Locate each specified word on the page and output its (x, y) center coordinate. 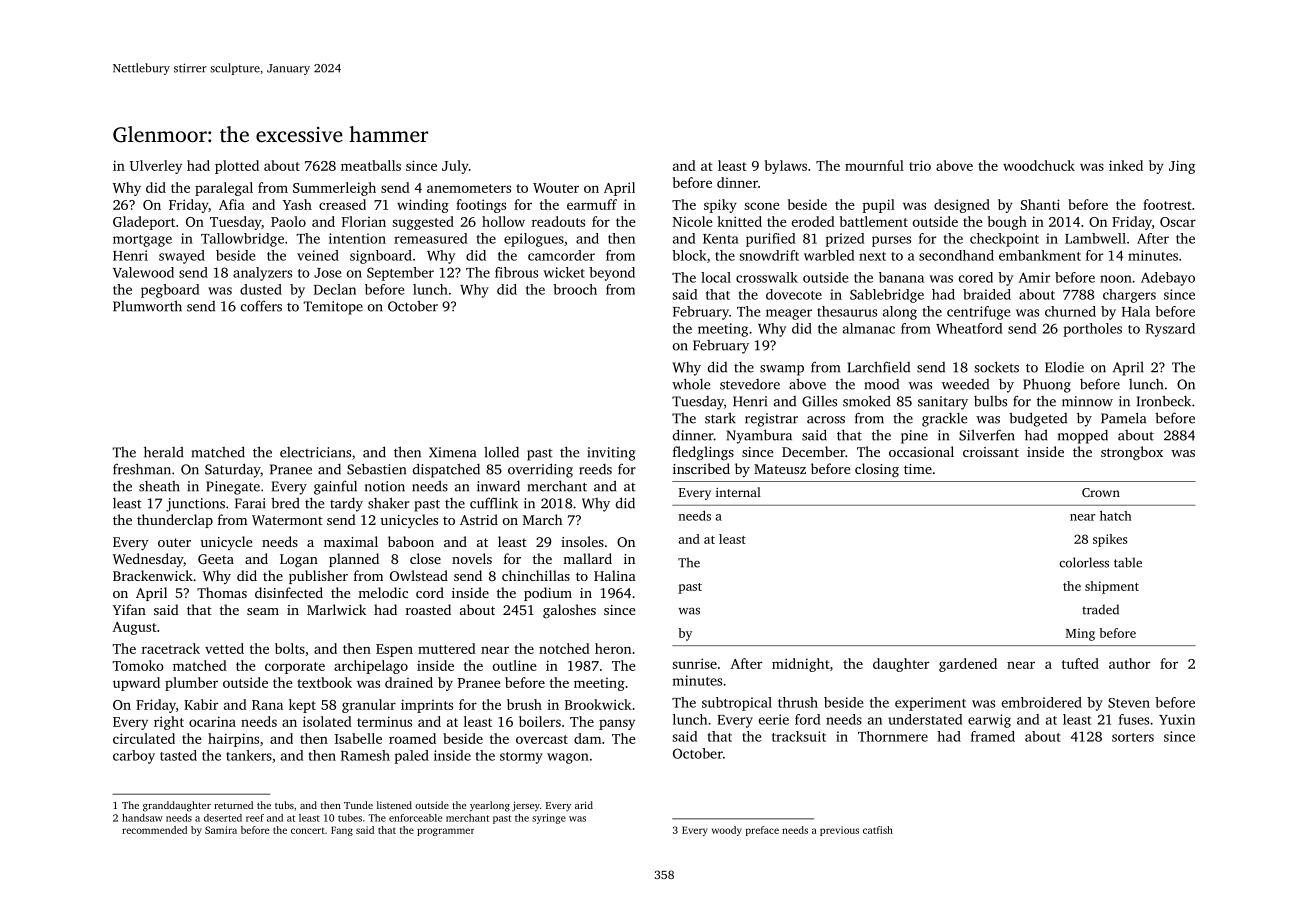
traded (1100, 609)
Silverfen (987, 435)
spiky (720, 206)
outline (515, 665)
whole (691, 384)
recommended (154, 830)
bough (1007, 223)
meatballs (371, 165)
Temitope (333, 308)
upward (136, 684)
